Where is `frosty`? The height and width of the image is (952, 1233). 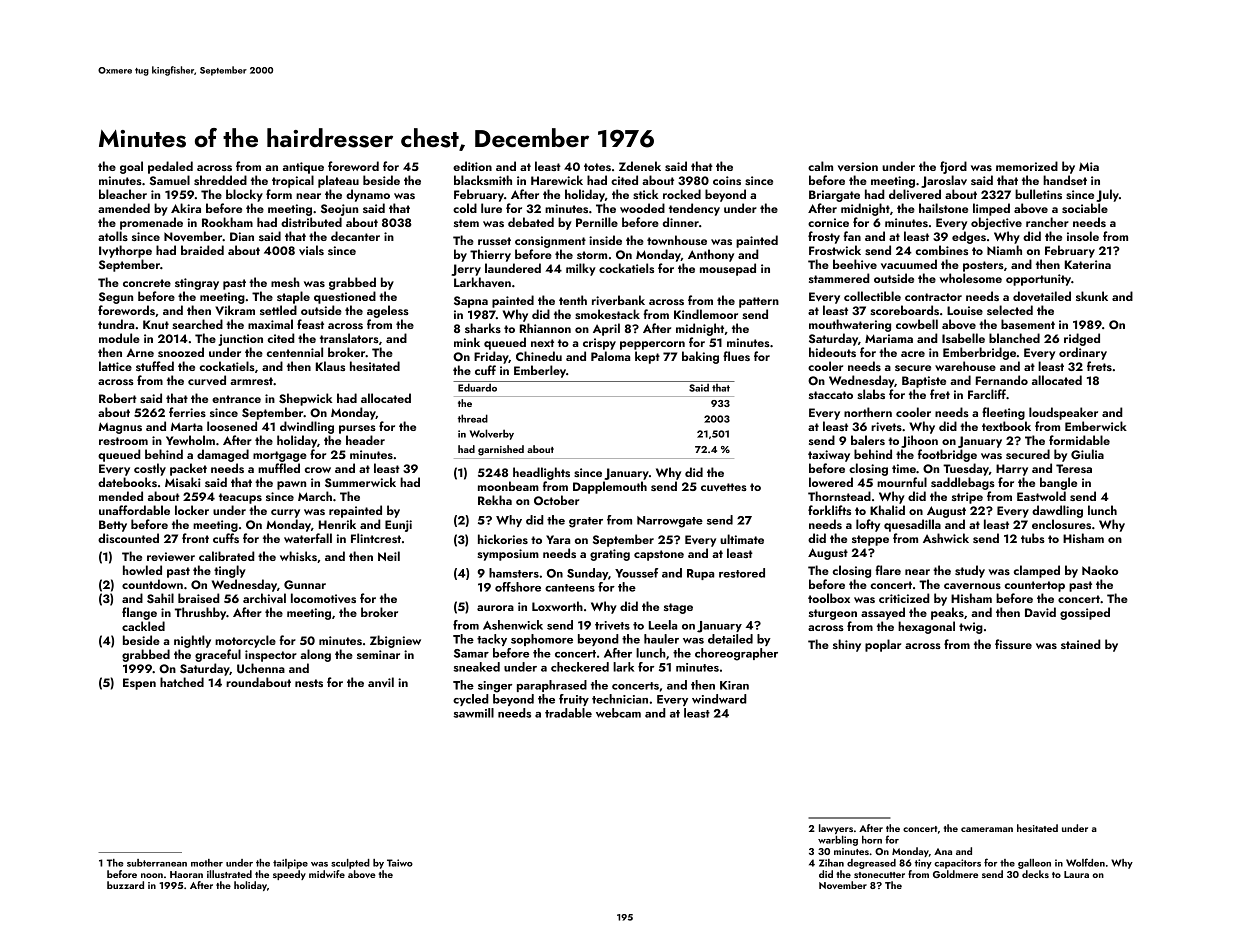 frosty is located at coordinates (824, 237).
